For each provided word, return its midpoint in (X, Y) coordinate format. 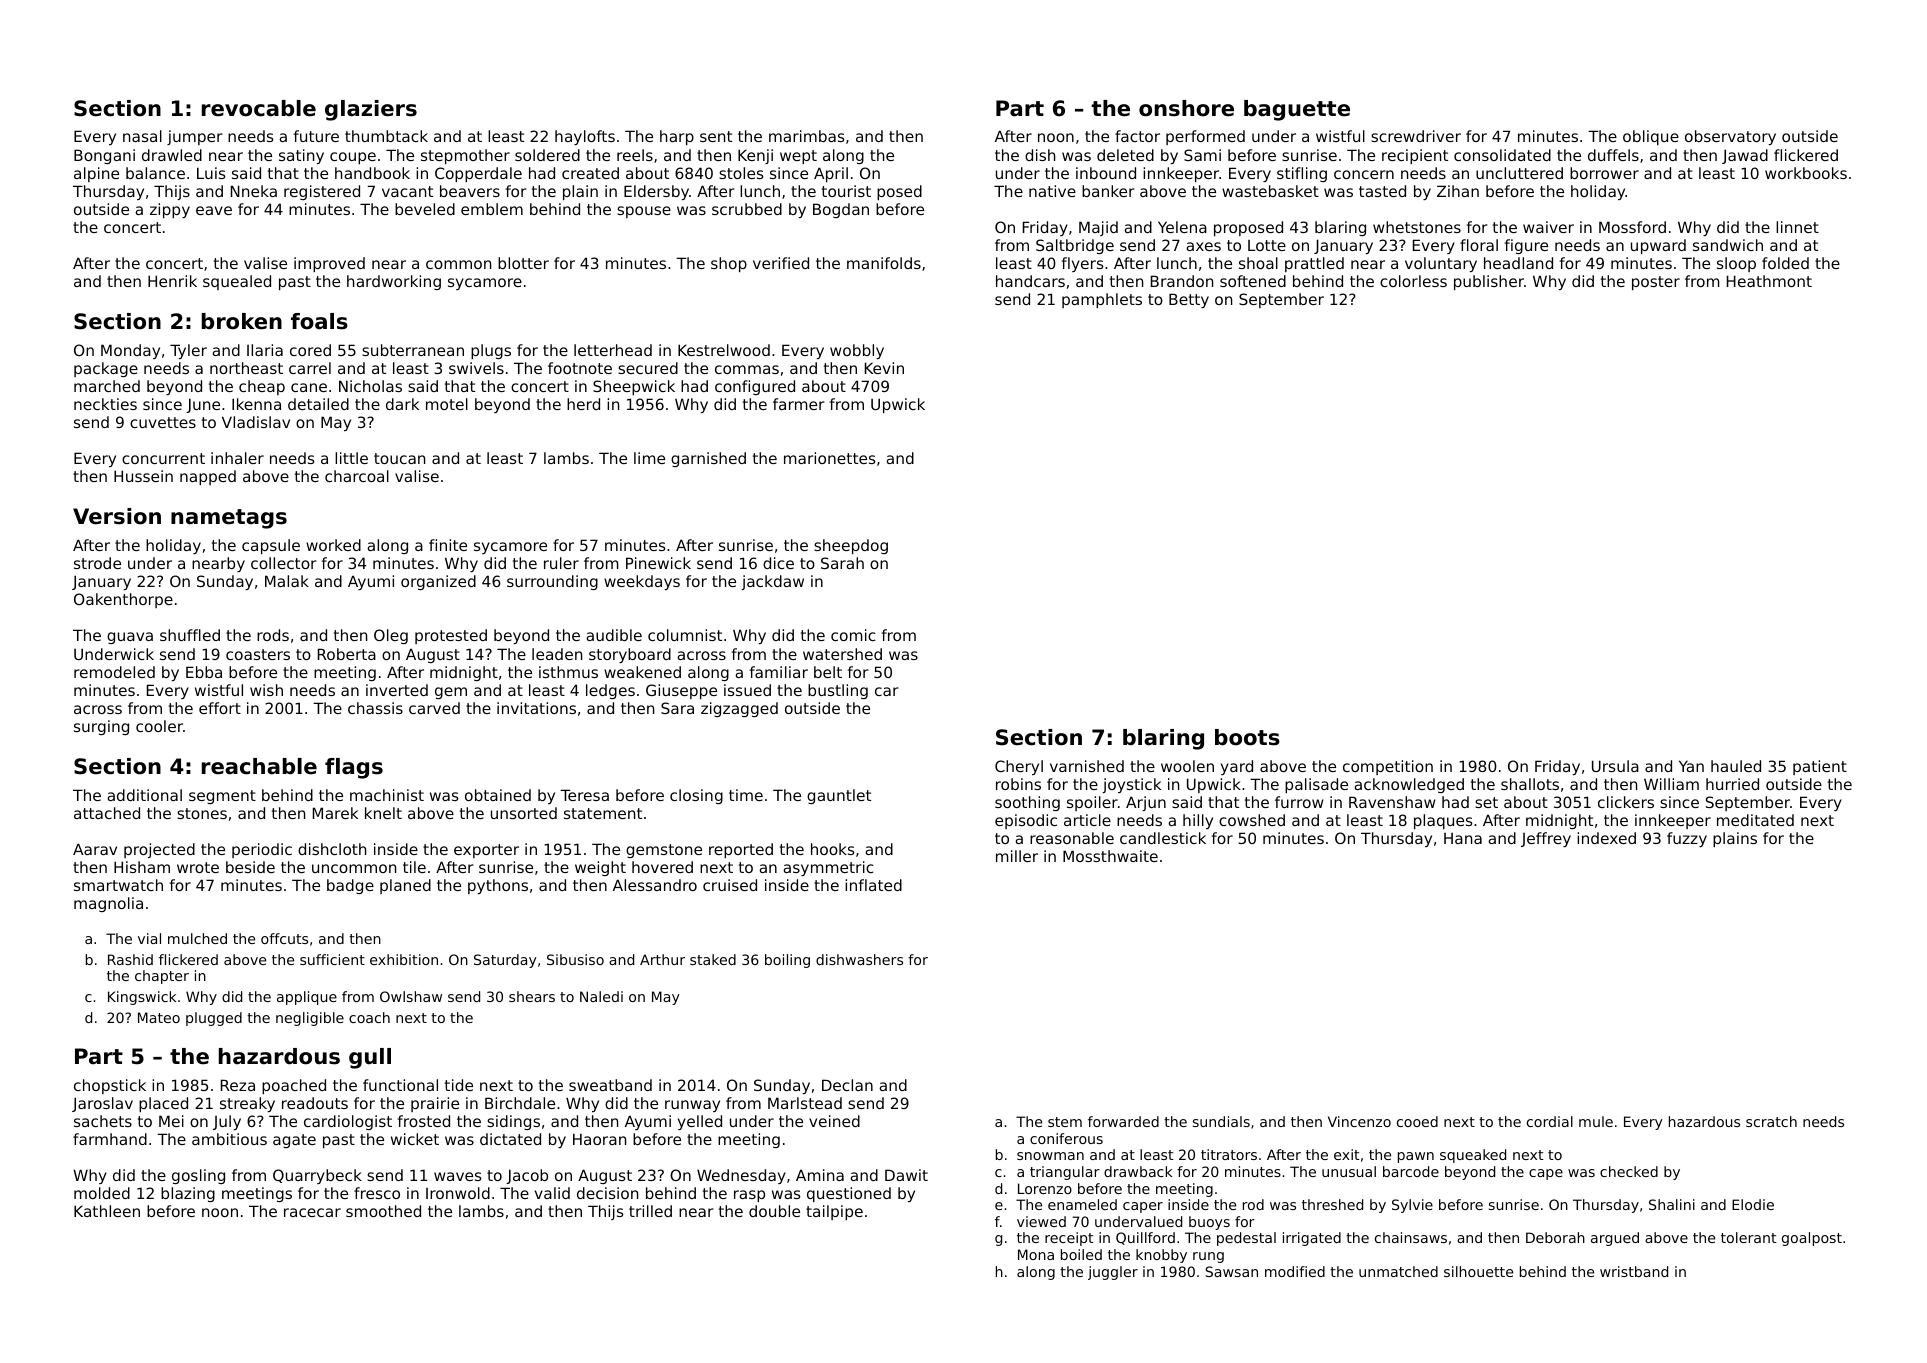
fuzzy (1687, 839)
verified (781, 263)
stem (1065, 1122)
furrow (1299, 802)
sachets (103, 1121)
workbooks (1806, 173)
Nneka (254, 191)
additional (144, 795)
